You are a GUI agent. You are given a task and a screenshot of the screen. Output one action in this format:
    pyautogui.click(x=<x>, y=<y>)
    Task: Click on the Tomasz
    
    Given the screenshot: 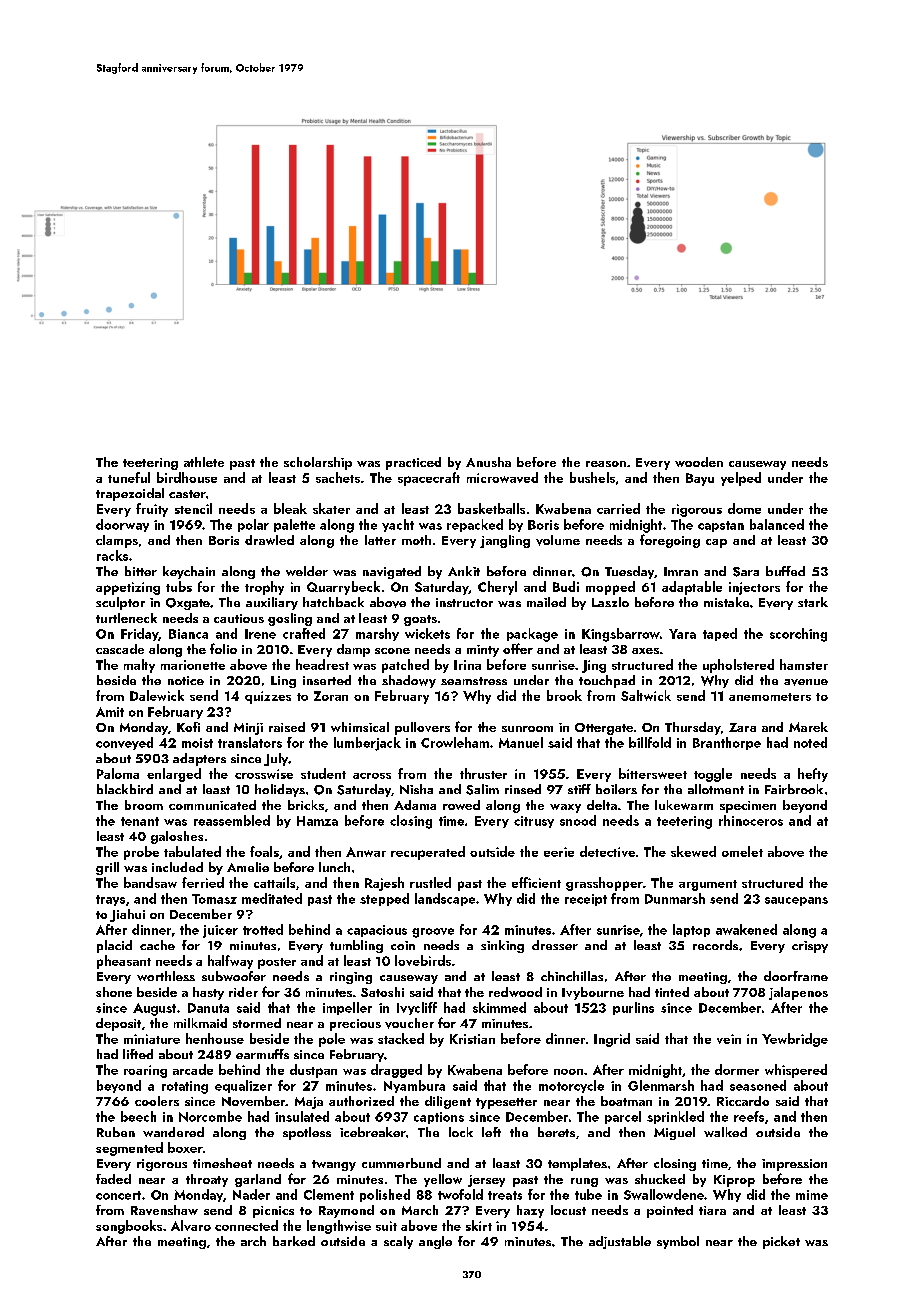 What is the action you would take?
    pyautogui.click(x=214, y=899)
